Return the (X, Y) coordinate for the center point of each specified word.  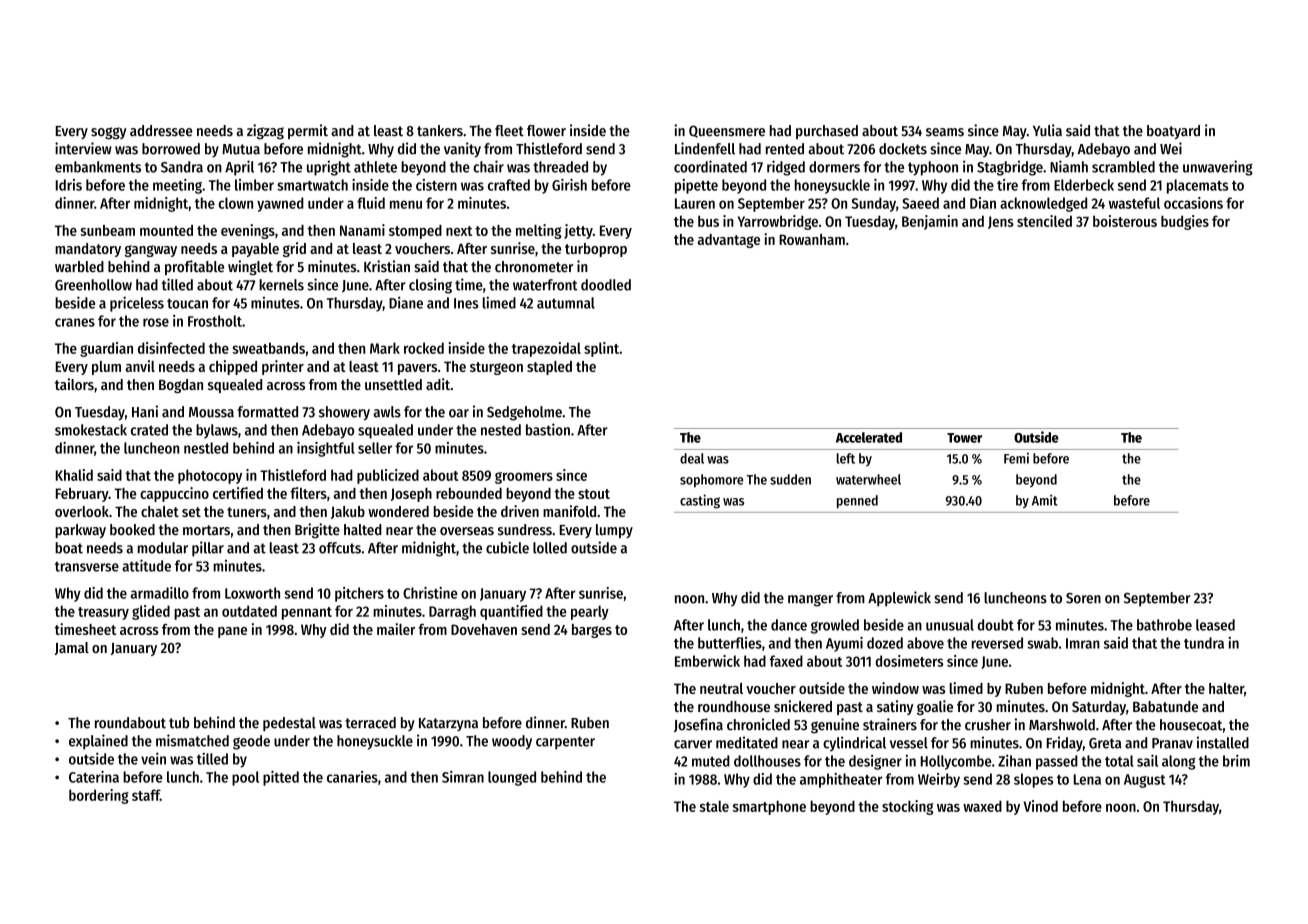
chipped (233, 367)
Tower (964, 438)
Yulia (1047, 130)
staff (146, 795)
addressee (161, 131)
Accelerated (869, 437)
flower (546, 131)
